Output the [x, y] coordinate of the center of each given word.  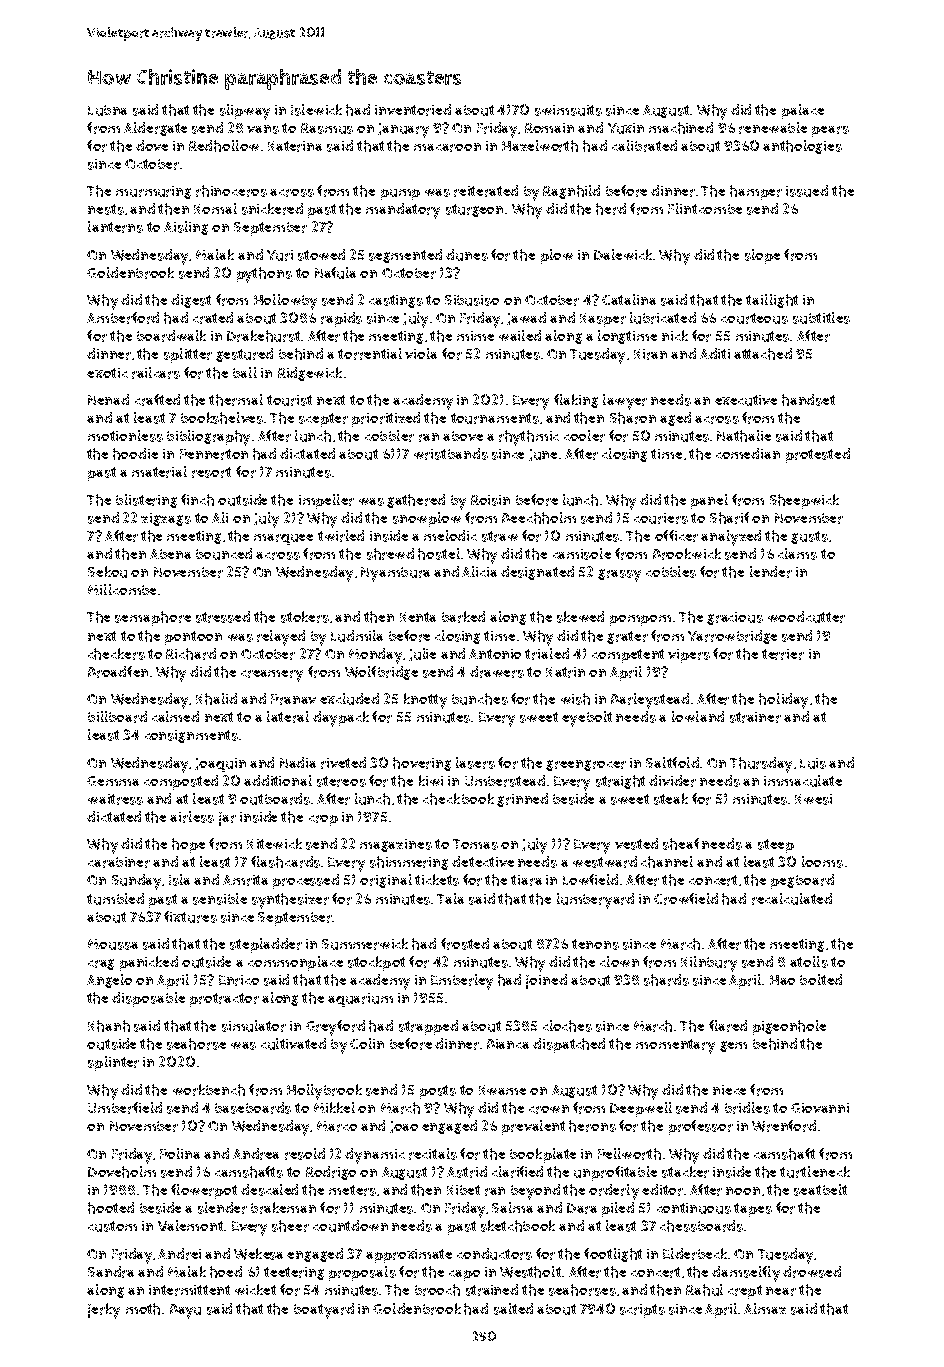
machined [681, 128]
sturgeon [474, 210]
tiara [526, 880]
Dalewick [623, 254]
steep [776, 846]
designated [537, 573]
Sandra [111, 1272]
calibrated [644, 146]
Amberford [123, 318]
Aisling [186, 228]
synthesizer [290, 901]
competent [628, 656]
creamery [272, 676]
